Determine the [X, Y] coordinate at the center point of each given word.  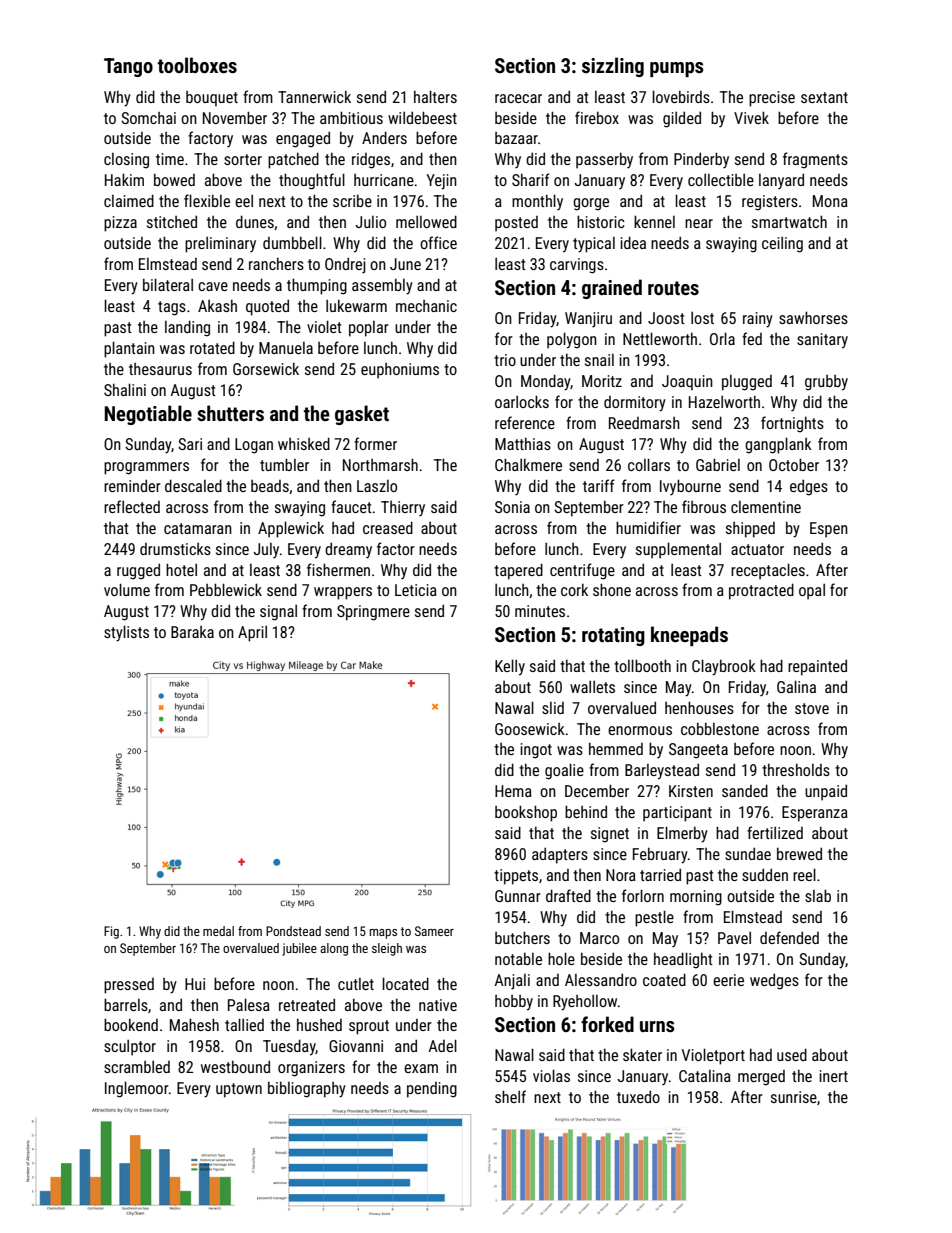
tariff [599, 485]
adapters [560, 855]
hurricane [384, 180]
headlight [683, 960]
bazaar [516, 138]
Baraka [192, 632]
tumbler [284, 464]
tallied [244, 1024]
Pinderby [701, 160]
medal [218, 931]
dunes [255, 221]
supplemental [678, 550]
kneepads [689, 636]
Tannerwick [314, 96]
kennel [654, 221]
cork [574, 589]
